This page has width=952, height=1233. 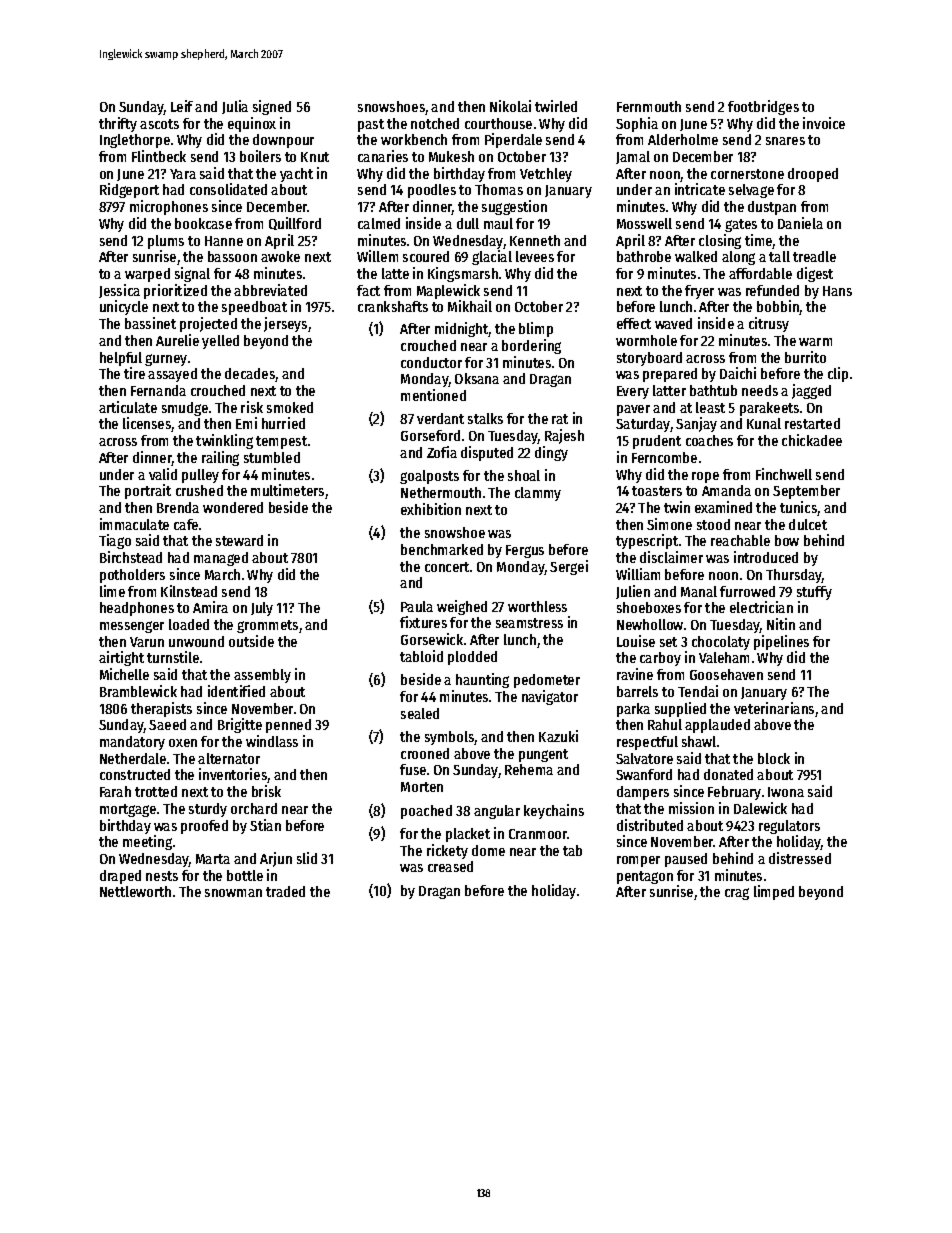 What do you see at coordinates (220, 458) in the page?
I see `railing` at bounding box center [220, 458].
